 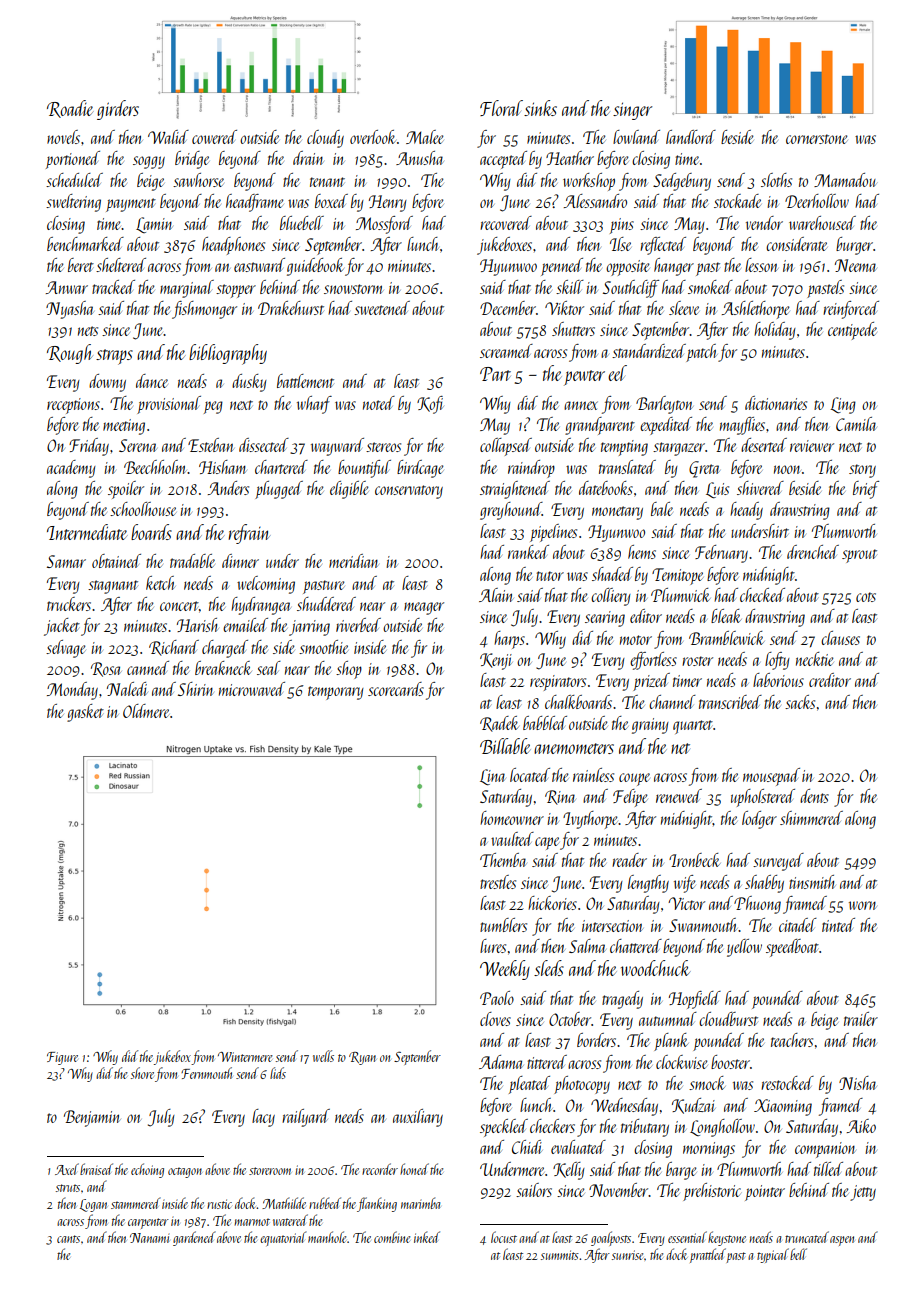 I want to click on hanger, so click(x=674, y=267).
